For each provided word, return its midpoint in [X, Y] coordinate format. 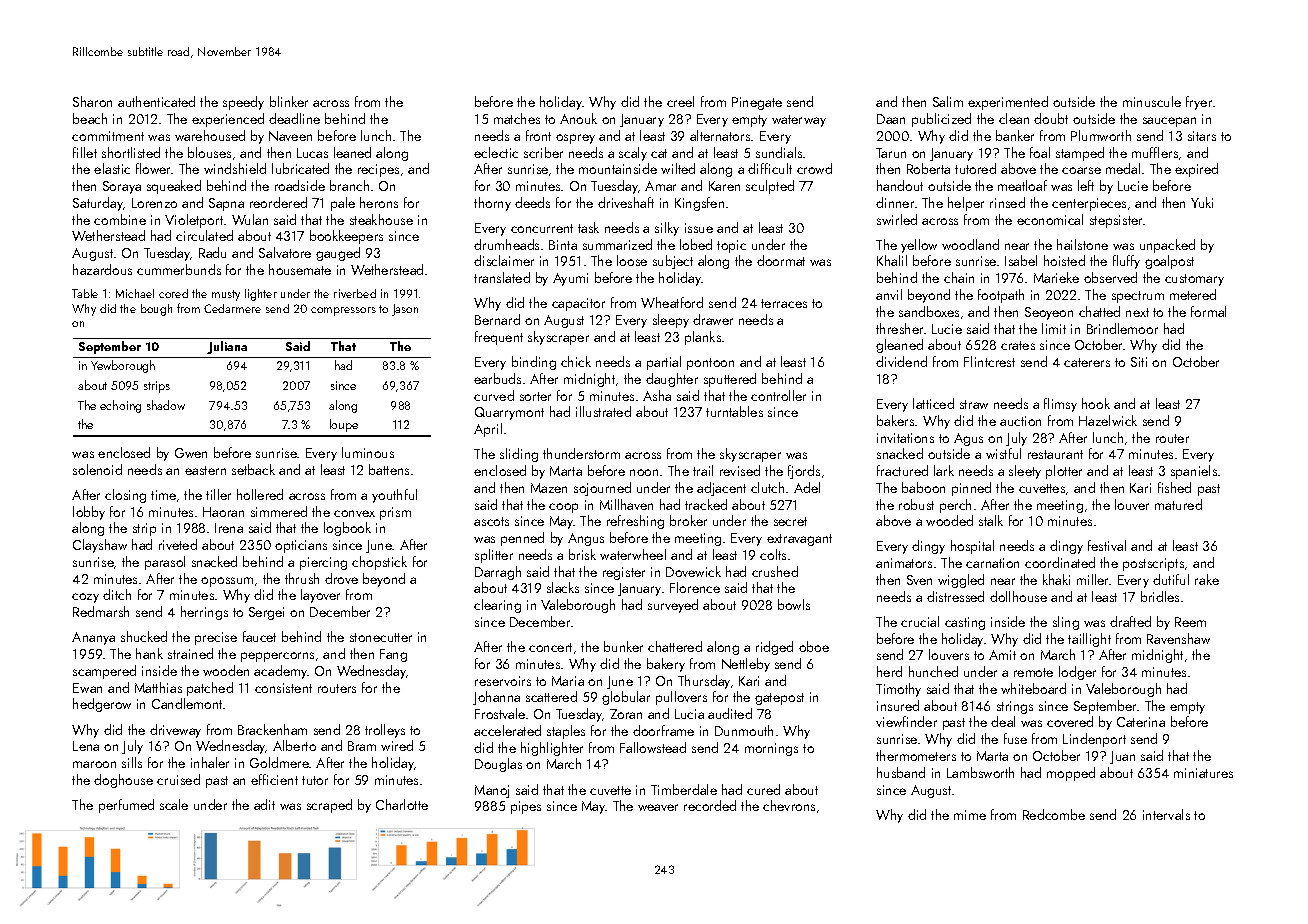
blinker [289, 101]
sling [1066, 623]
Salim [948, 101]
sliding [519, 455]
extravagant [799, 540]
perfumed [126, 806]
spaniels [1194, 472]
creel [680, 101]
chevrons [789, 805]
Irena [229, 528]
